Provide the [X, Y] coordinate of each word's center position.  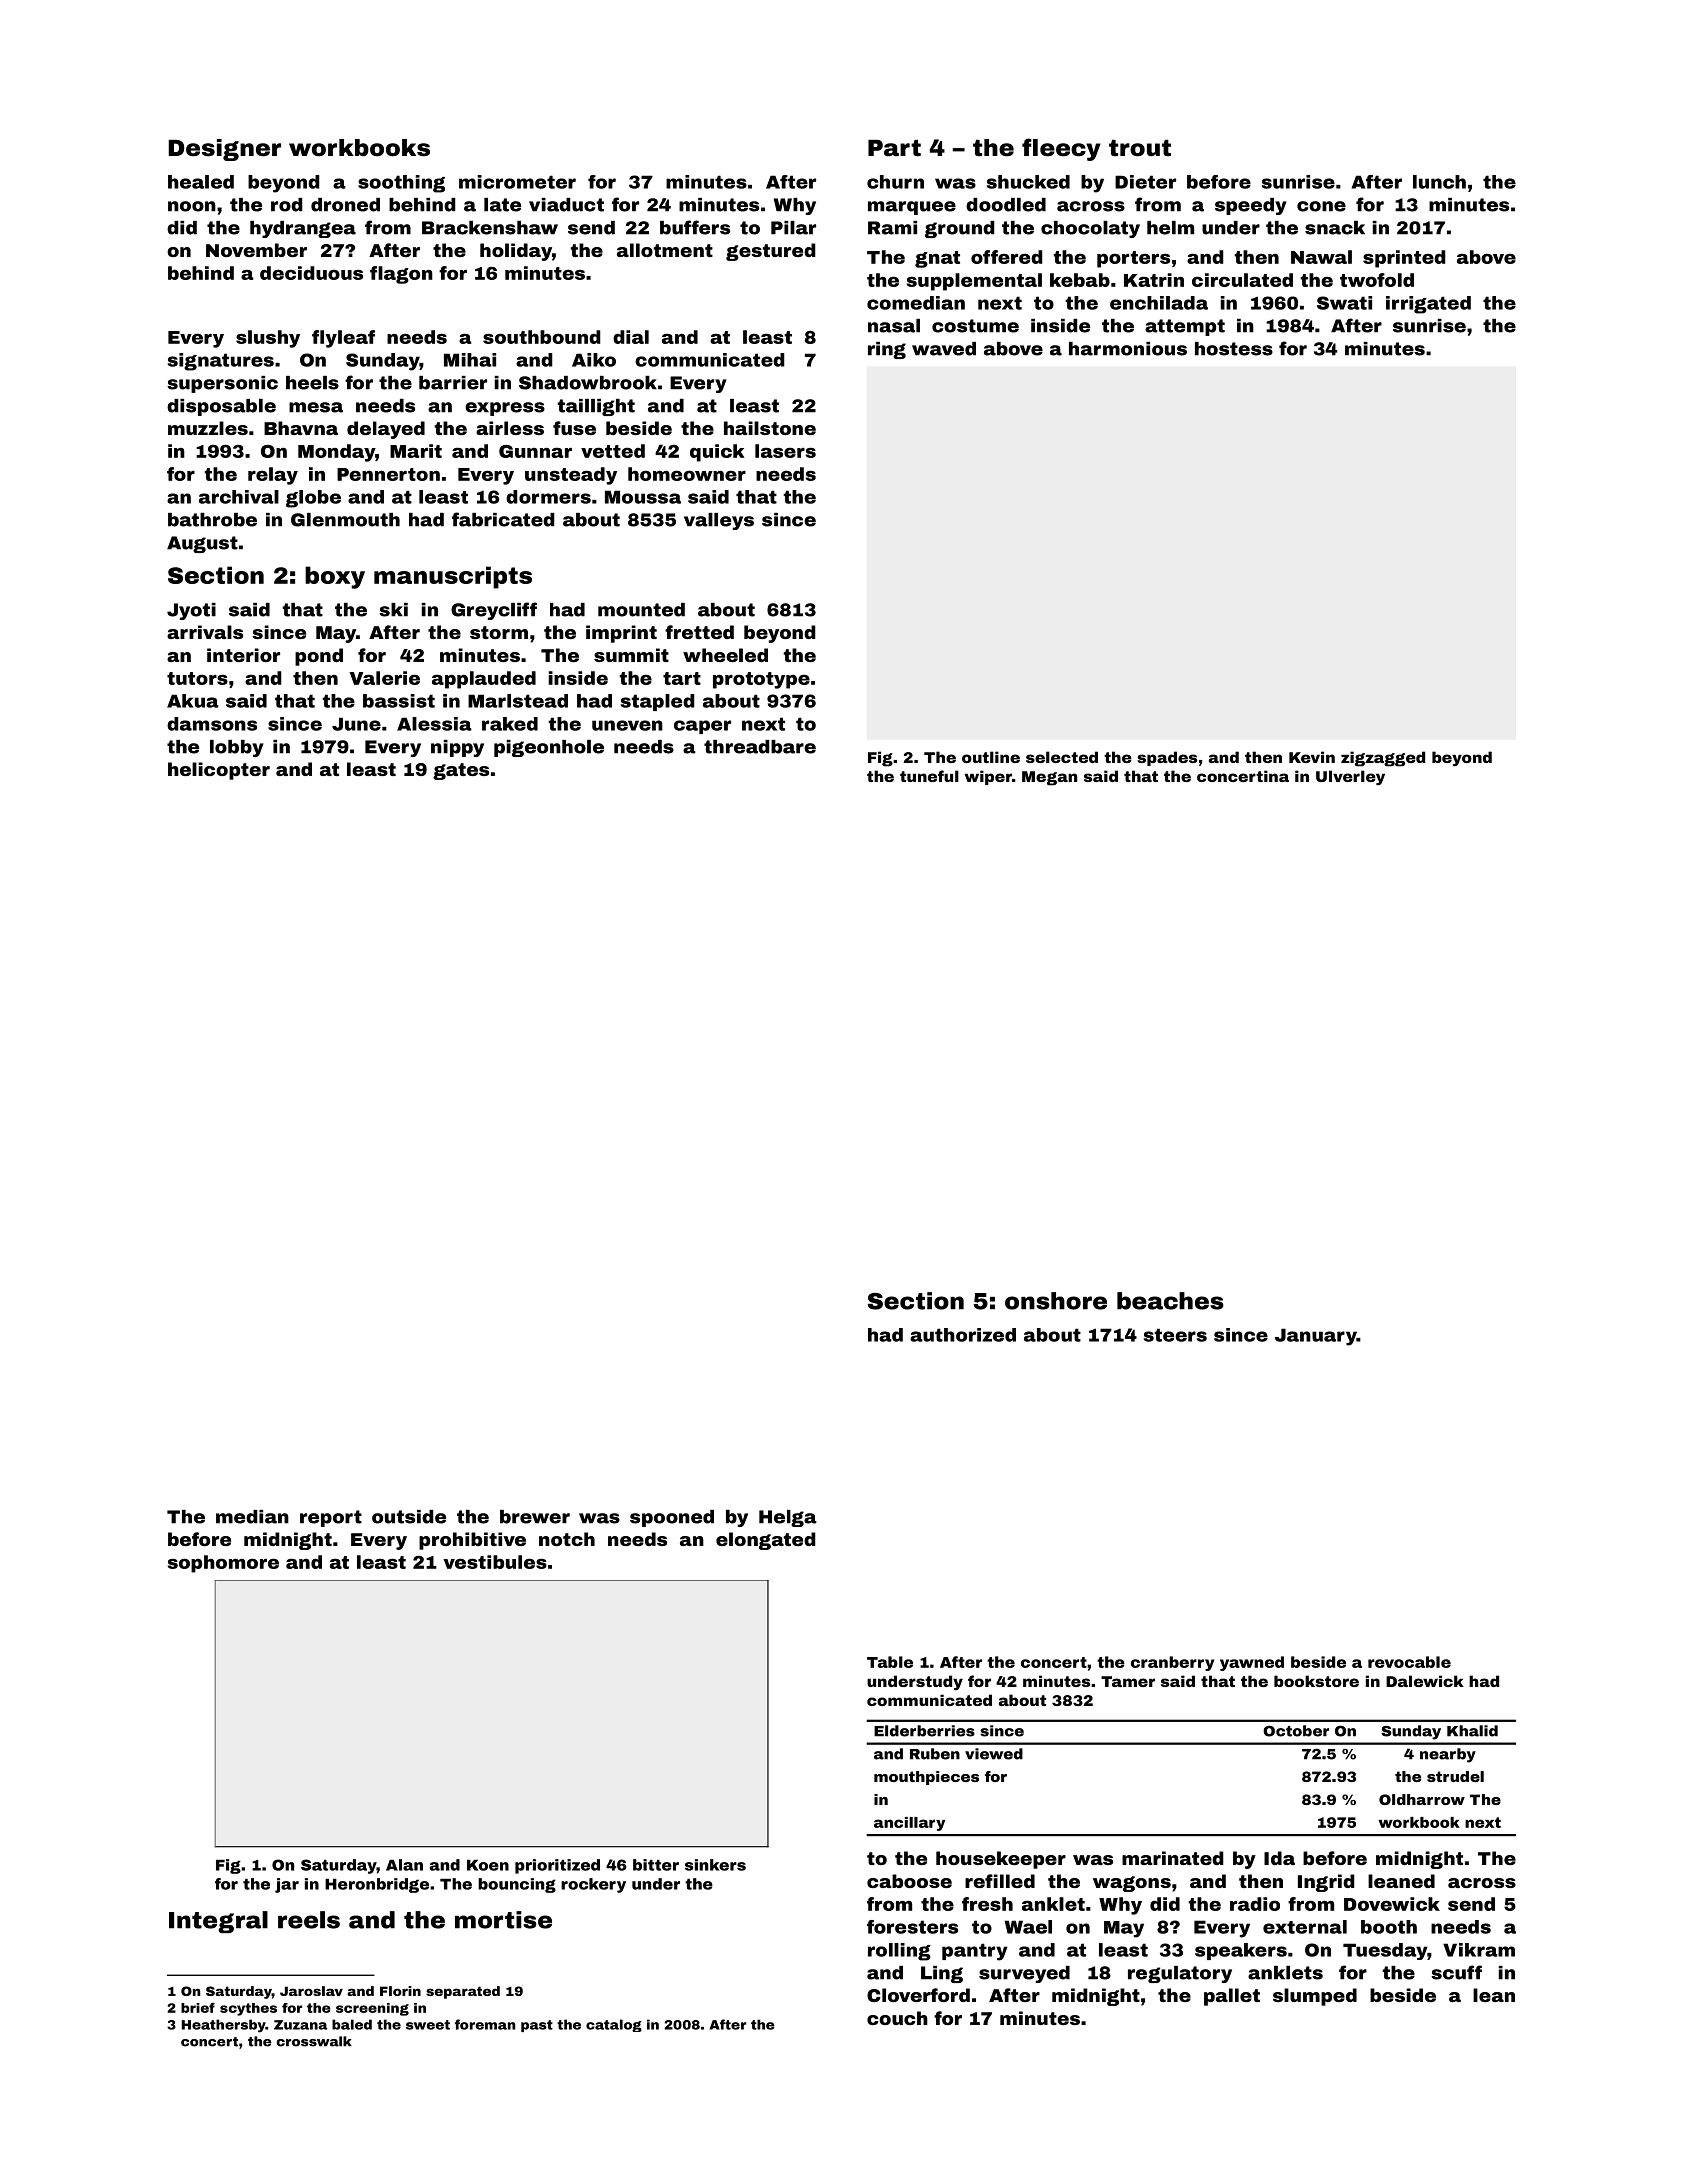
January [1316, 1337]
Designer [224, 150]
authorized [963, 1335]
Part [894, 148]
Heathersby [223, 2026]
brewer [535, 1517]
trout [1140, 148]
